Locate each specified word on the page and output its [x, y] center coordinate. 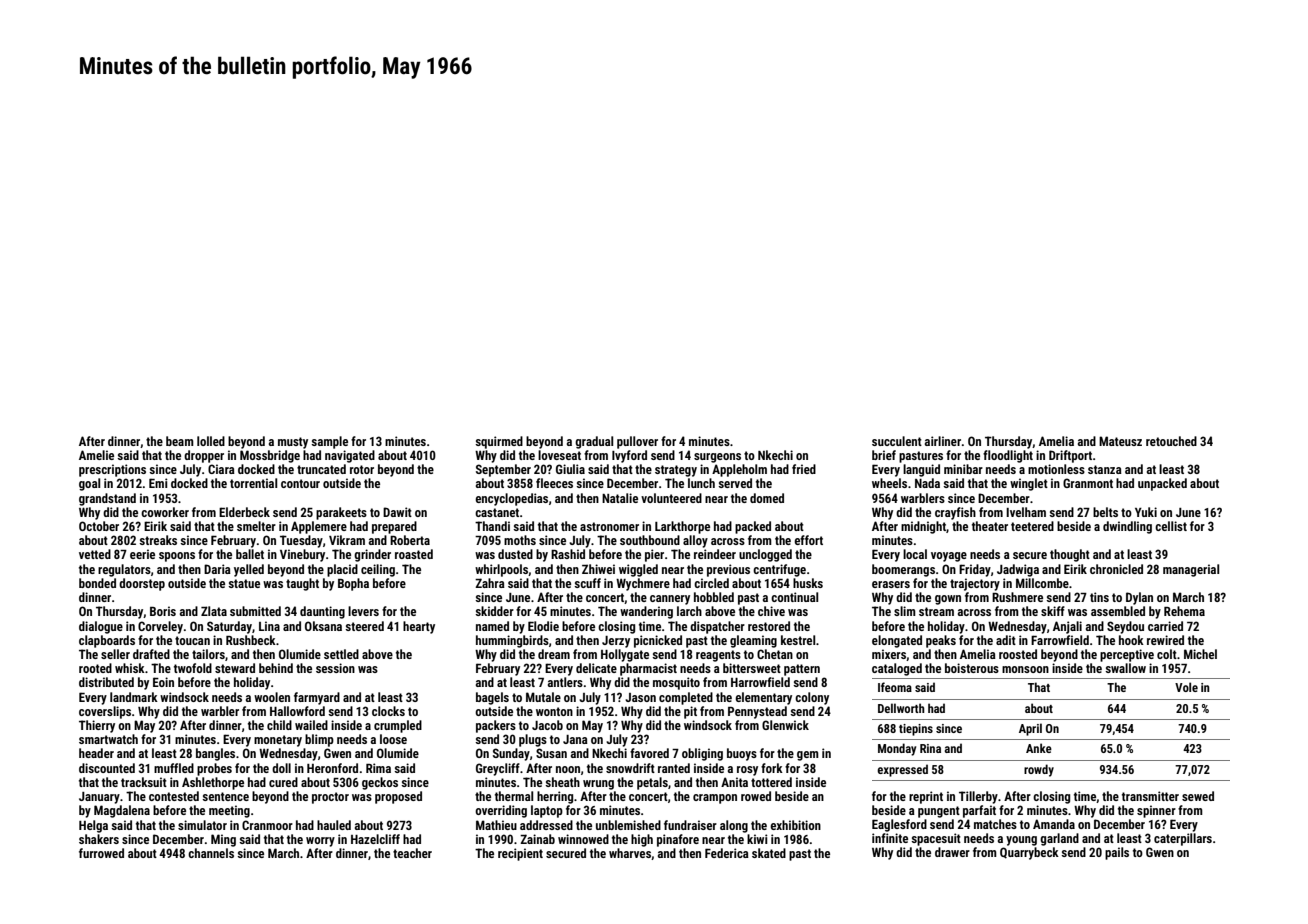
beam [180, 441]
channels [211, 853]
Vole [1186, 687]
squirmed [499, 442]
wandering [646, 612]
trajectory [975, 584]
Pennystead [757, 712]
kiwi [757, 839]
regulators [124, 570]
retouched [1171, 441]
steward [235, 668]
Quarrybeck [1029, 853]
